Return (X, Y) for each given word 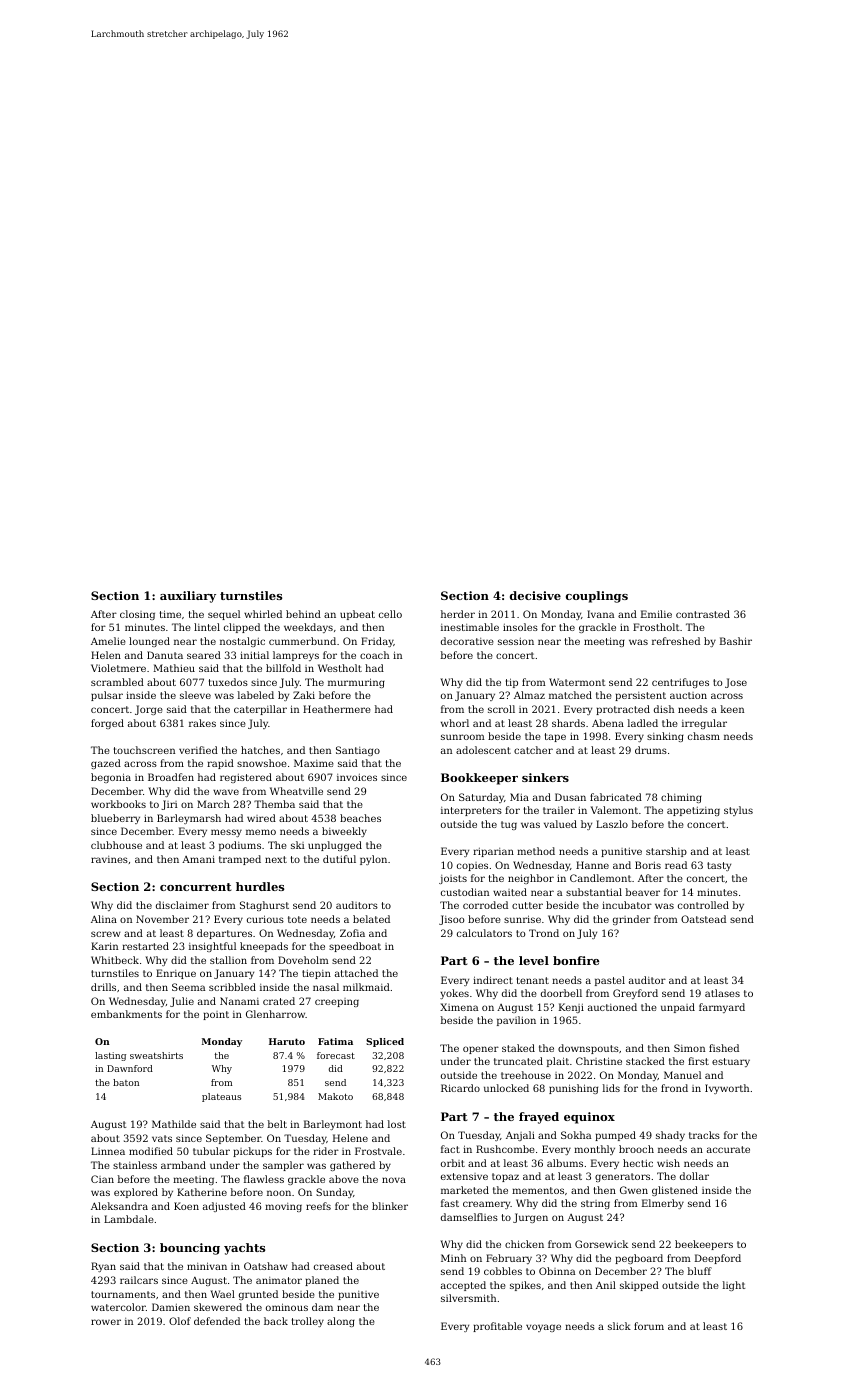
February (509, 1259)
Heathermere (337, 709)
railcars (139, 1280)
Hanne (592, 865)
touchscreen (144, 750)
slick (619, 1326)
